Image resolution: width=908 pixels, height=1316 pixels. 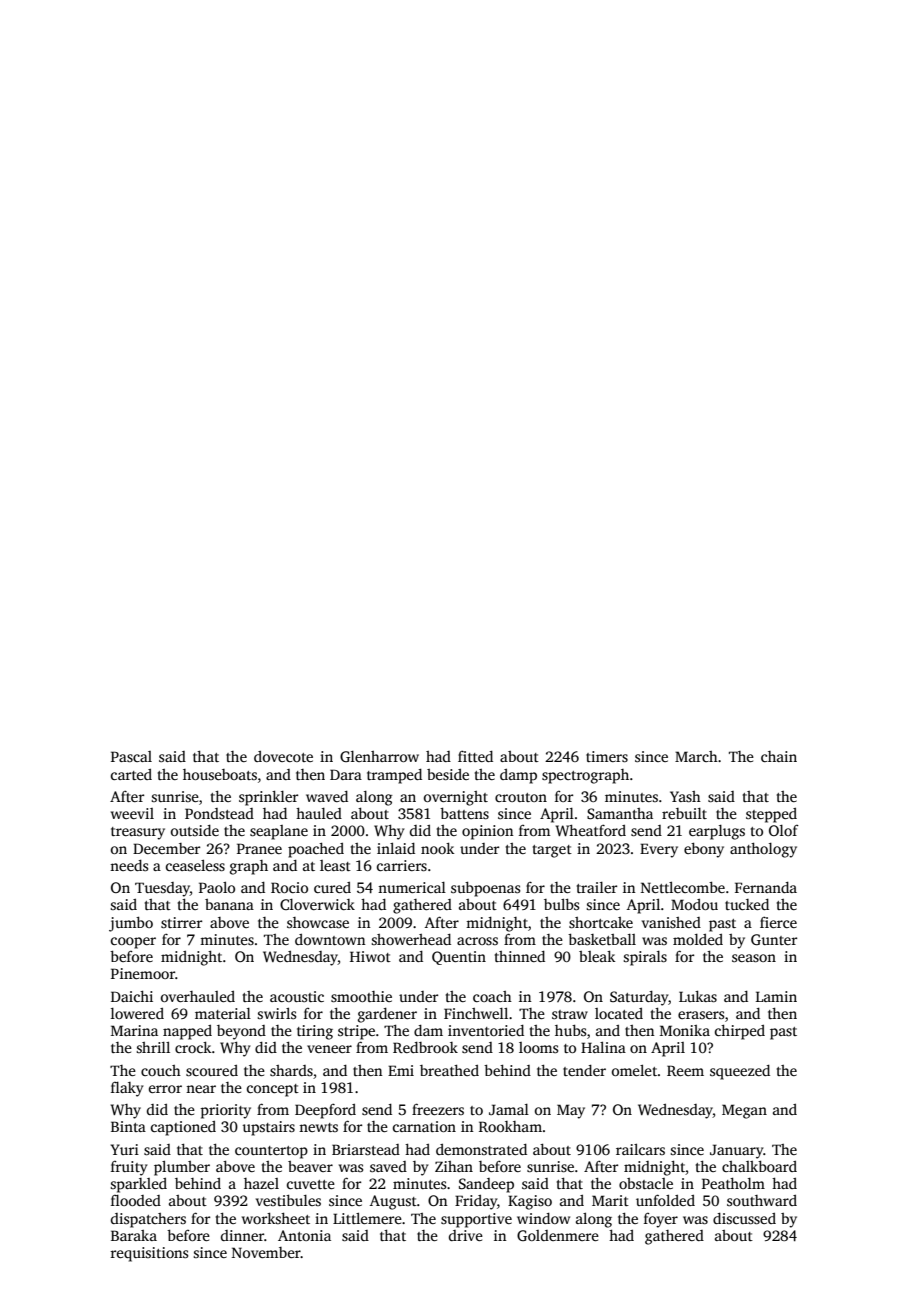 I want to click on flooded, so click(x=136, y=1200).
